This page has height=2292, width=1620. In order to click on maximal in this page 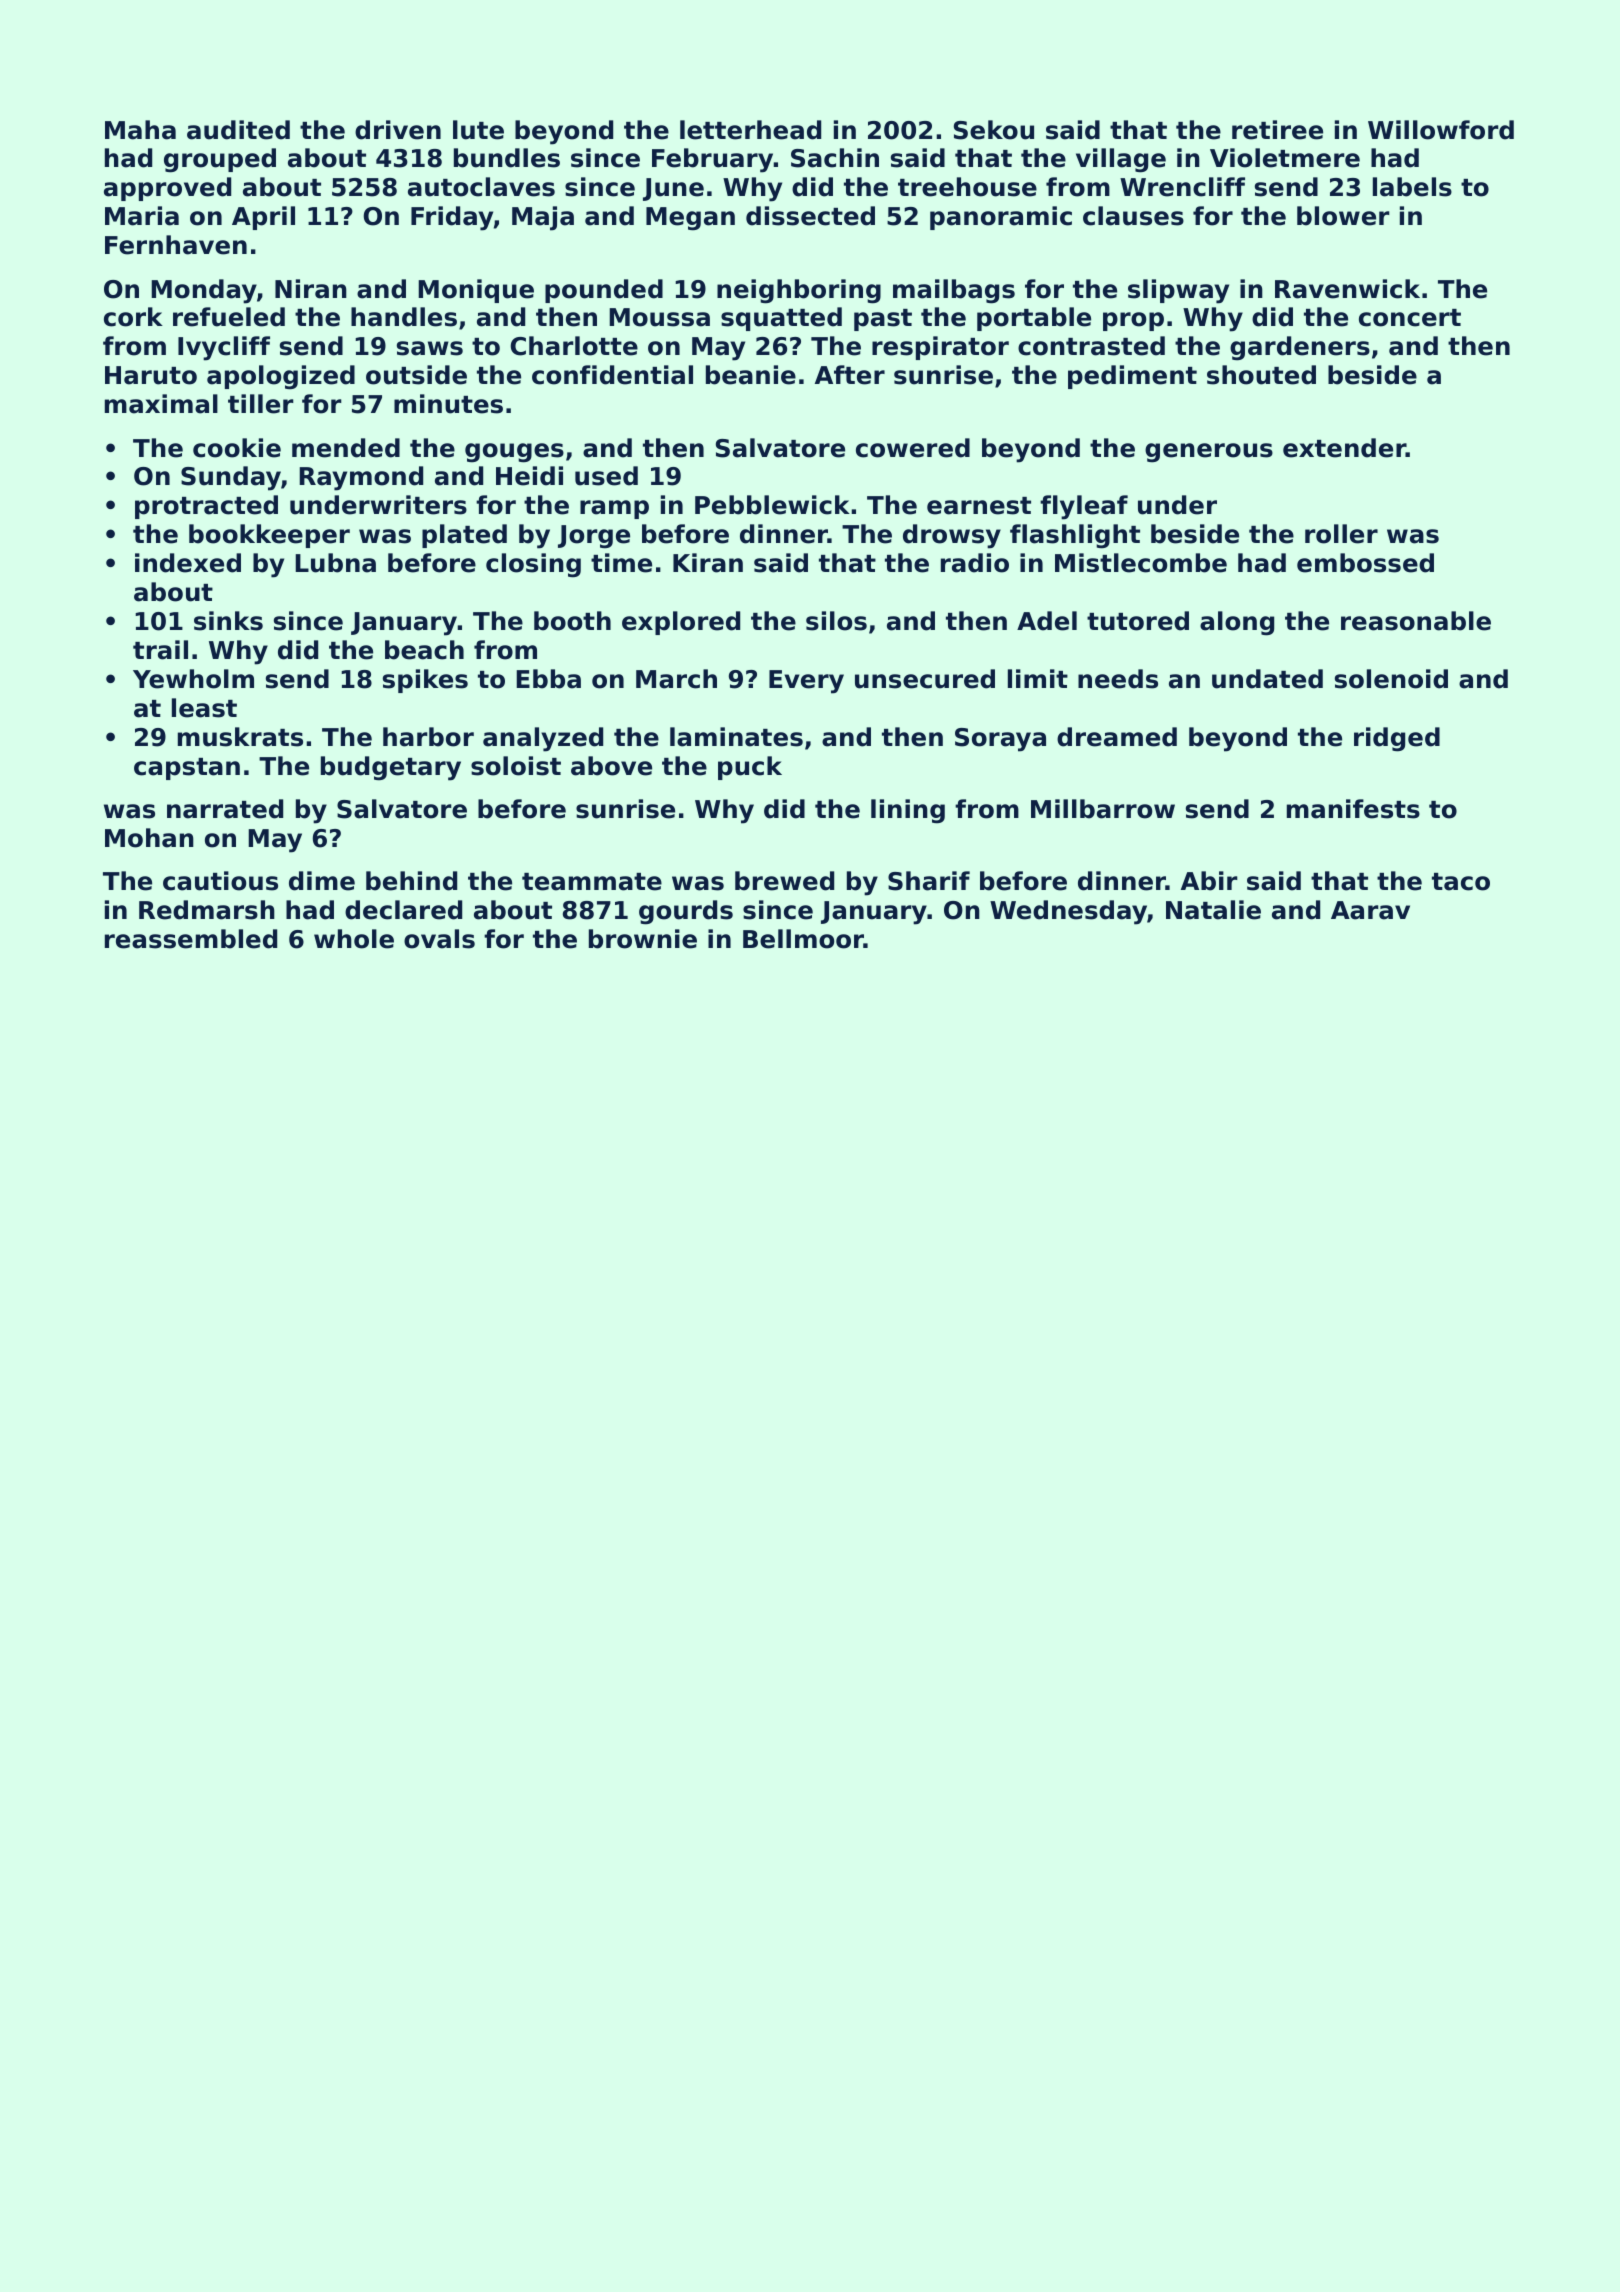, I will do `click(161, 404)`.
